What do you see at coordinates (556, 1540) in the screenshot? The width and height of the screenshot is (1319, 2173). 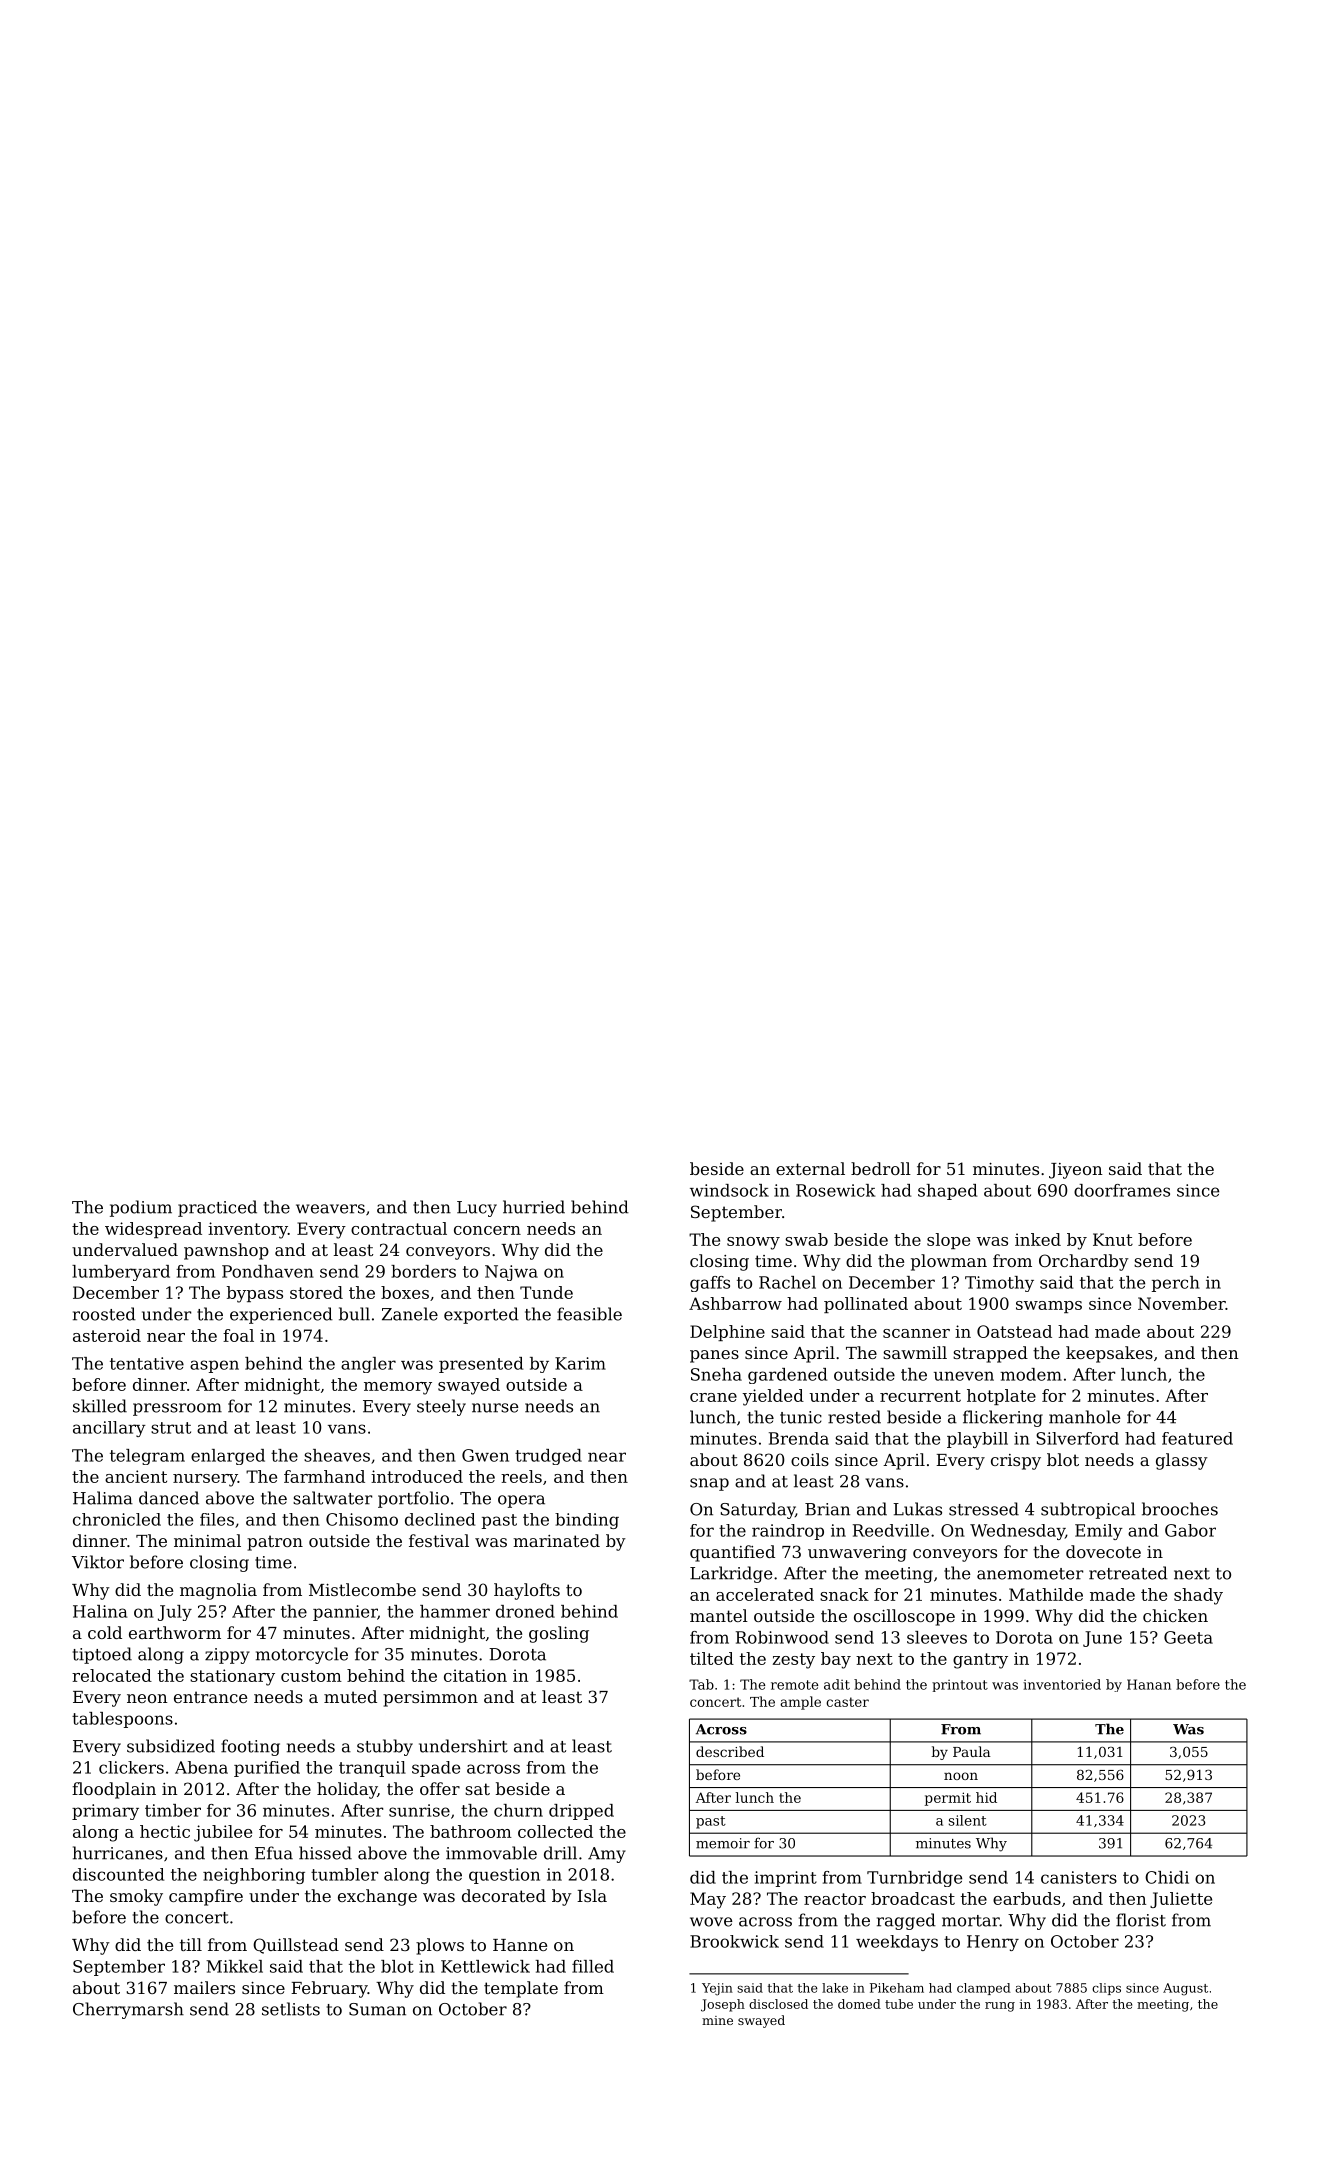 I see `marinated` at bounding box center [556, 1540].
